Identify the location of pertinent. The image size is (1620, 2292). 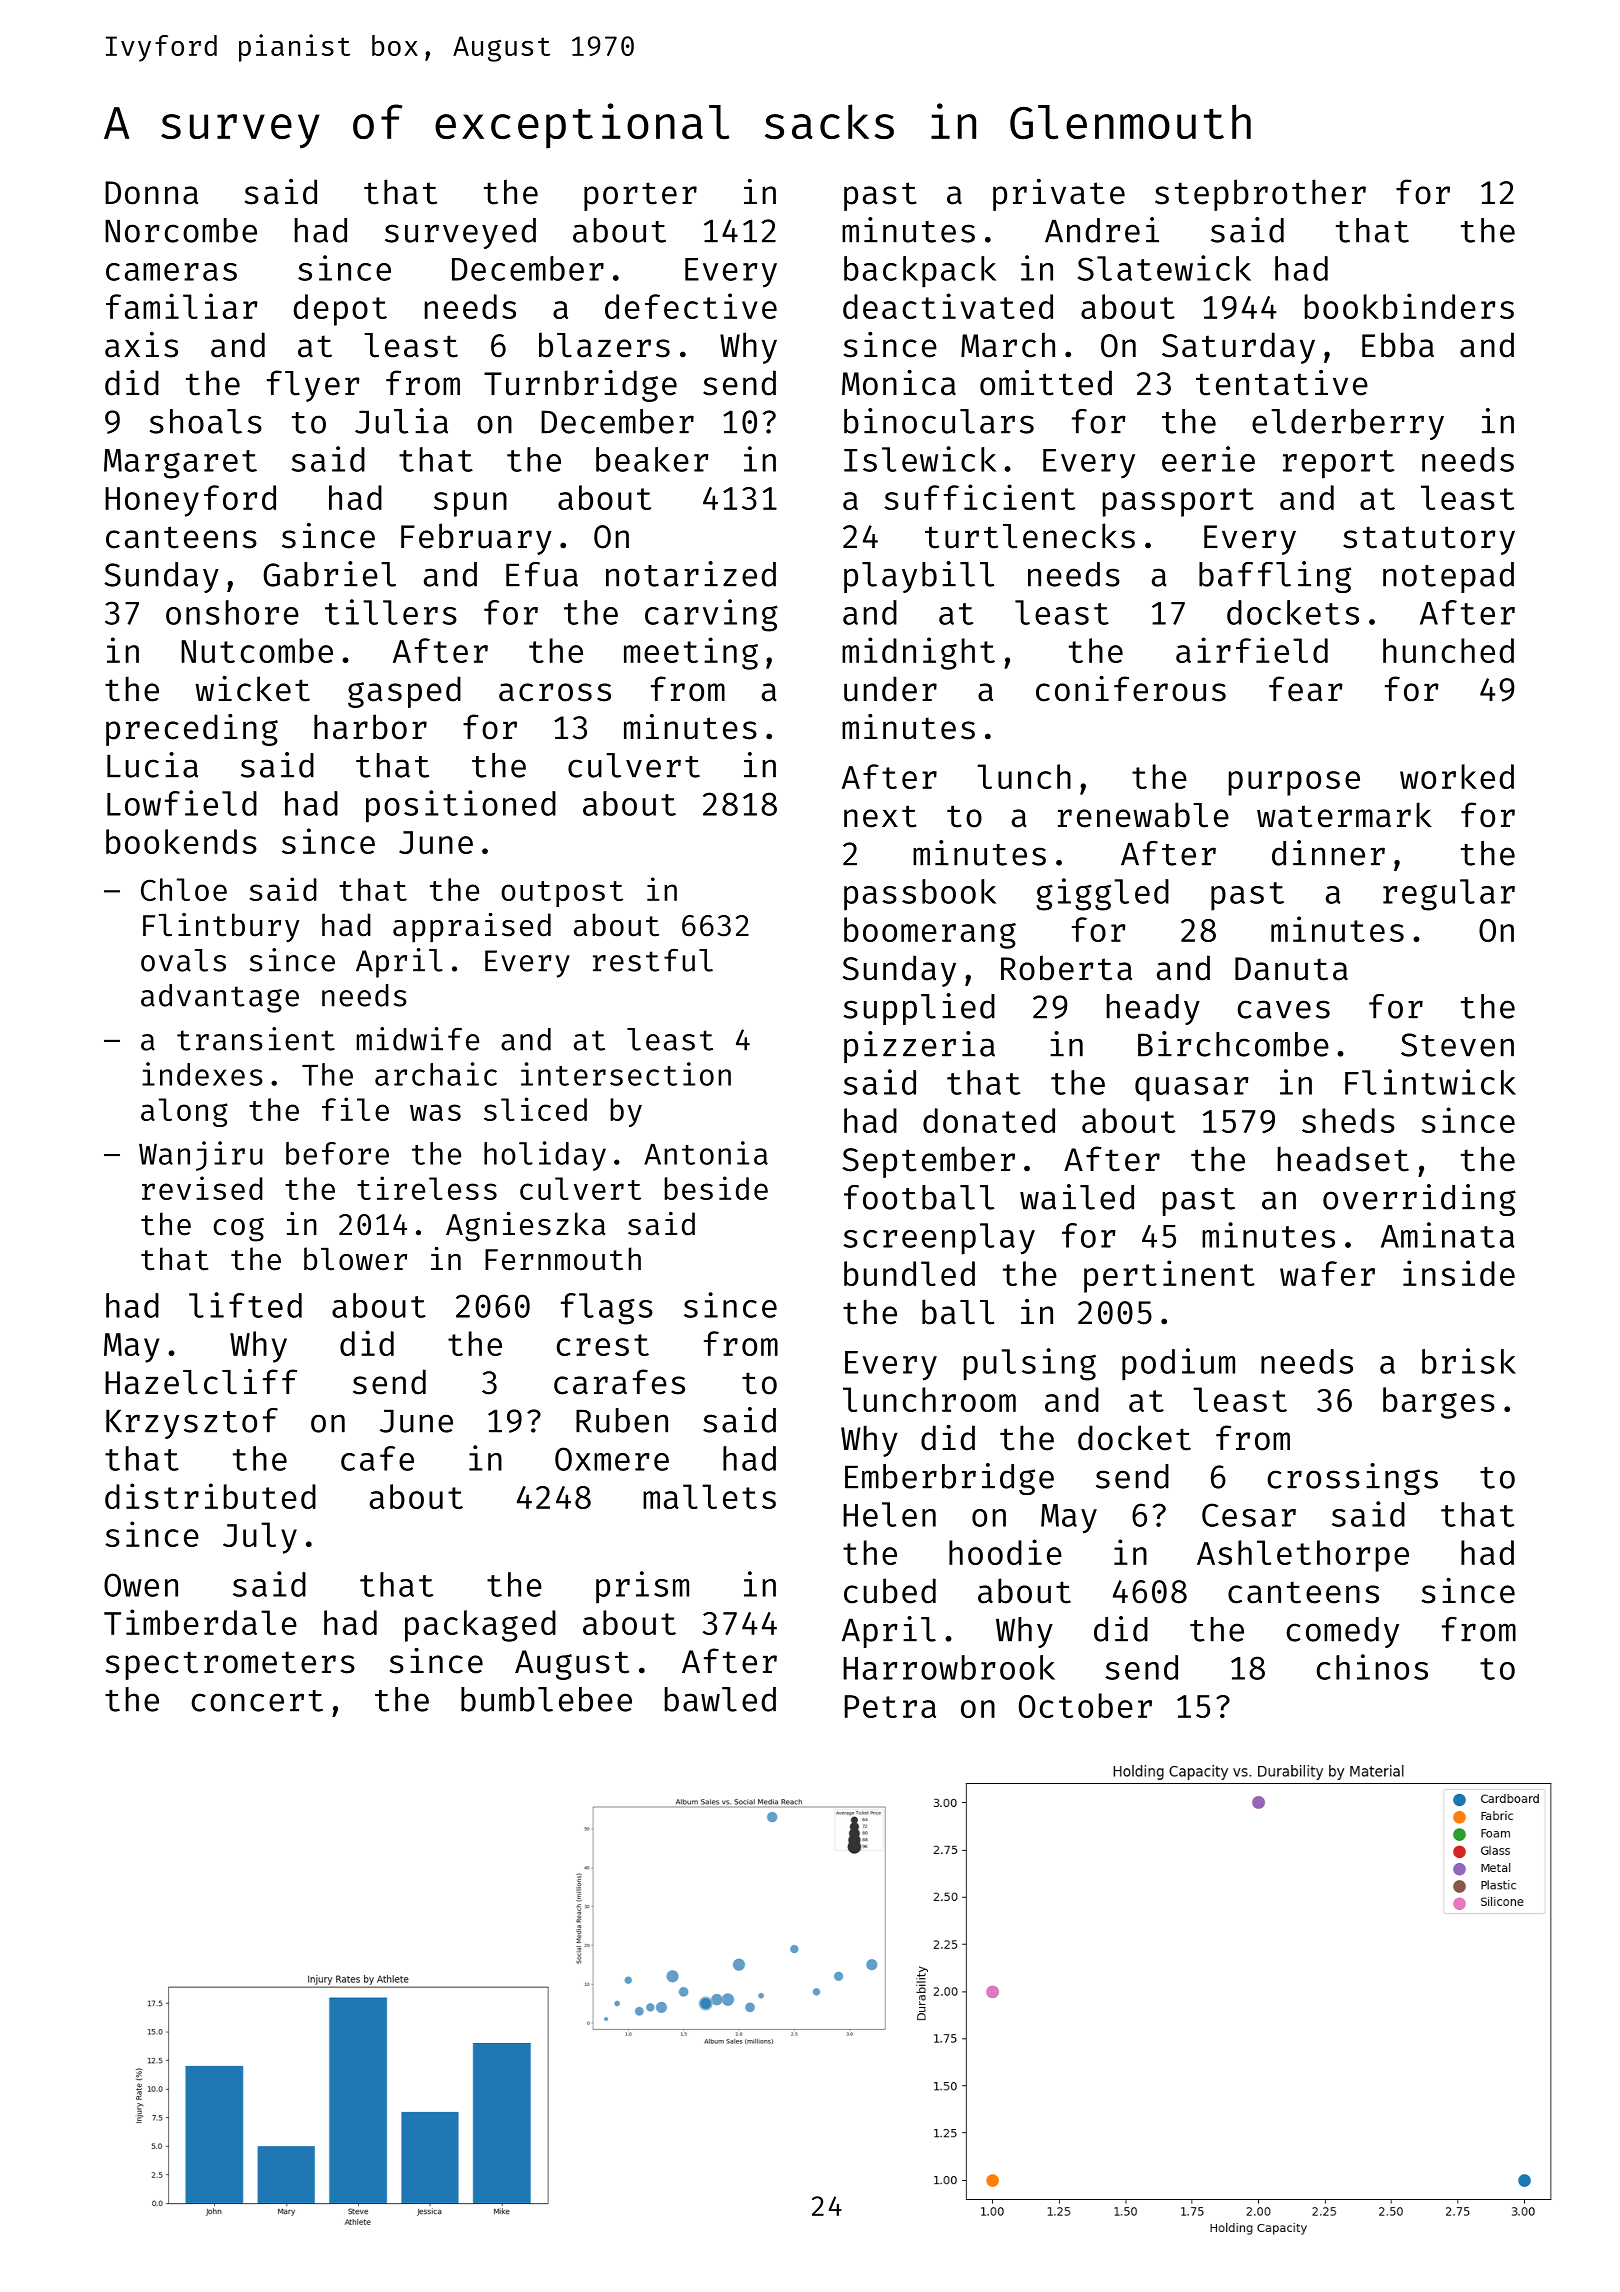
(1169, 1276).
